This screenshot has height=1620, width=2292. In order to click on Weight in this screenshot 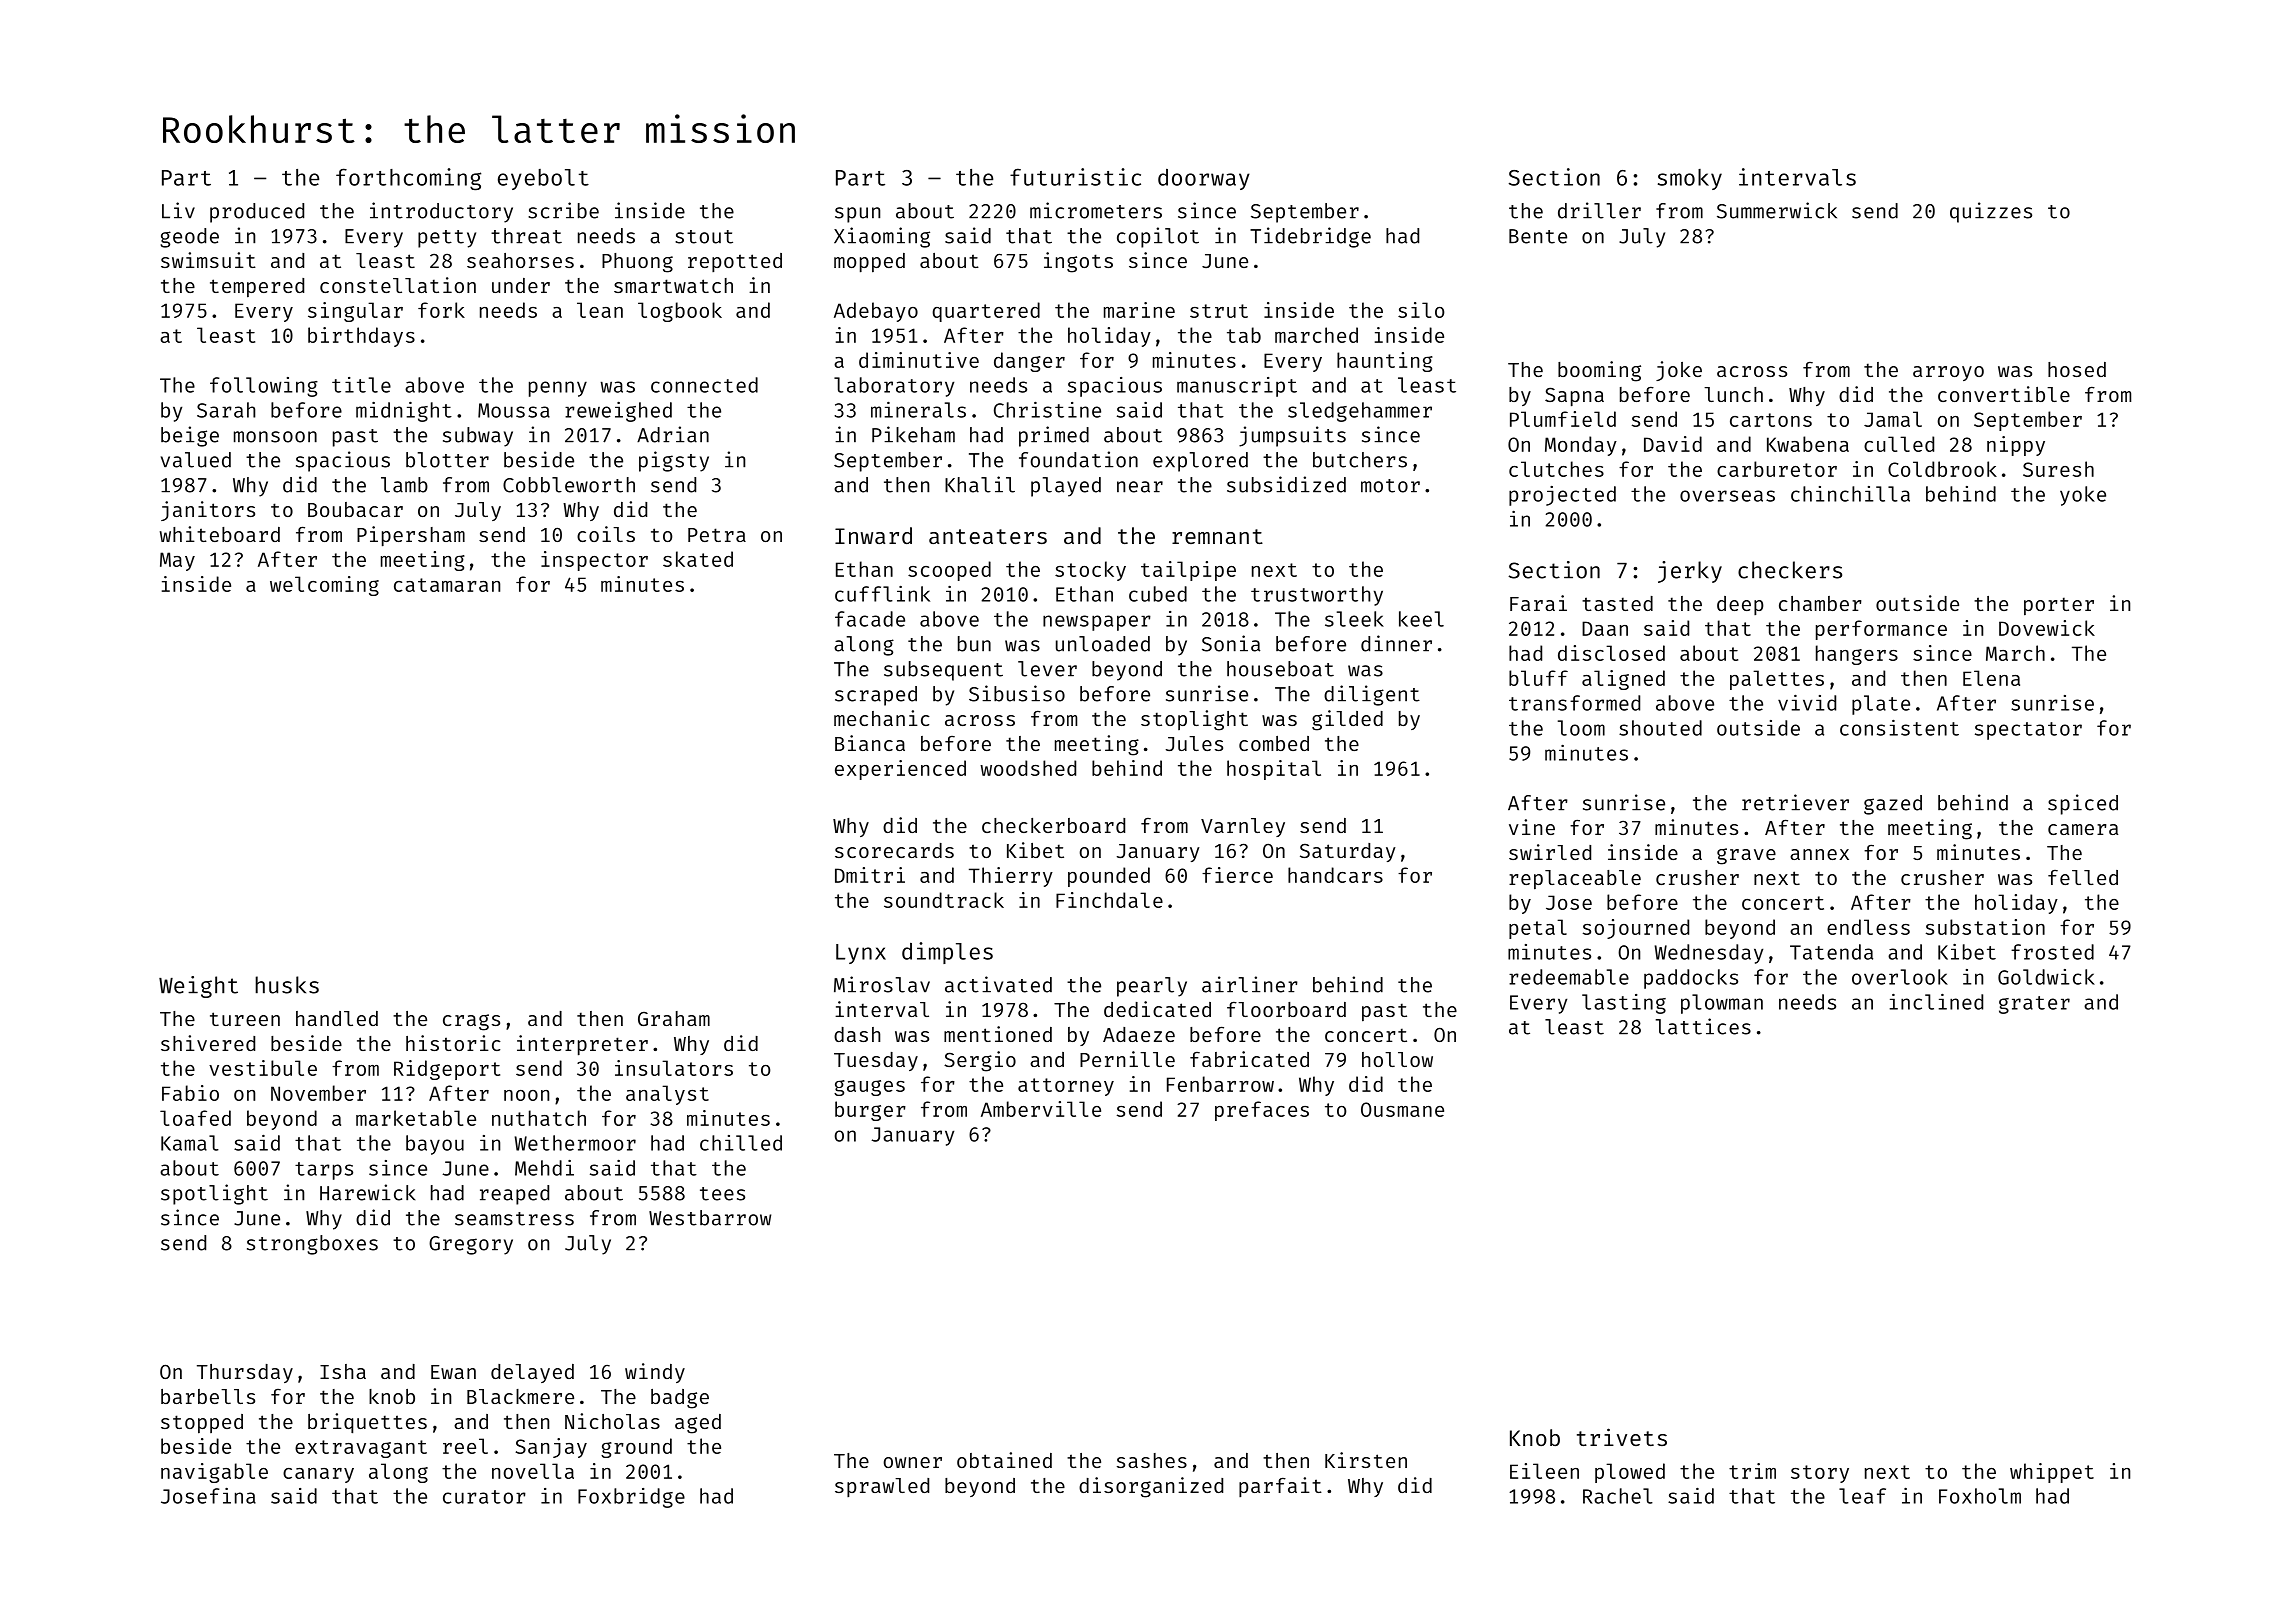, I will do `click(198, 987)`.
